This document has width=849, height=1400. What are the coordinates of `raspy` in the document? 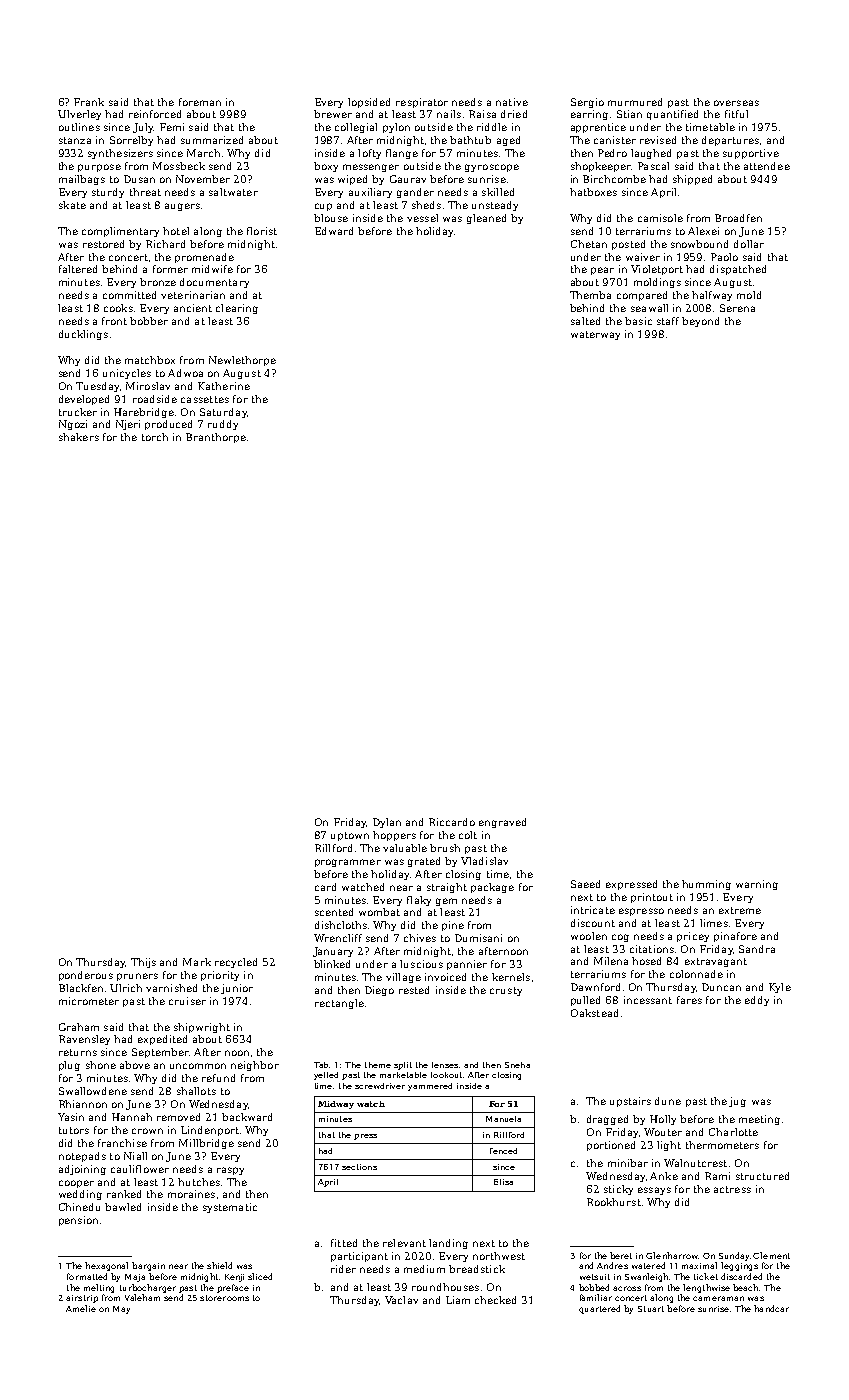 It's located at (230, 1171).
